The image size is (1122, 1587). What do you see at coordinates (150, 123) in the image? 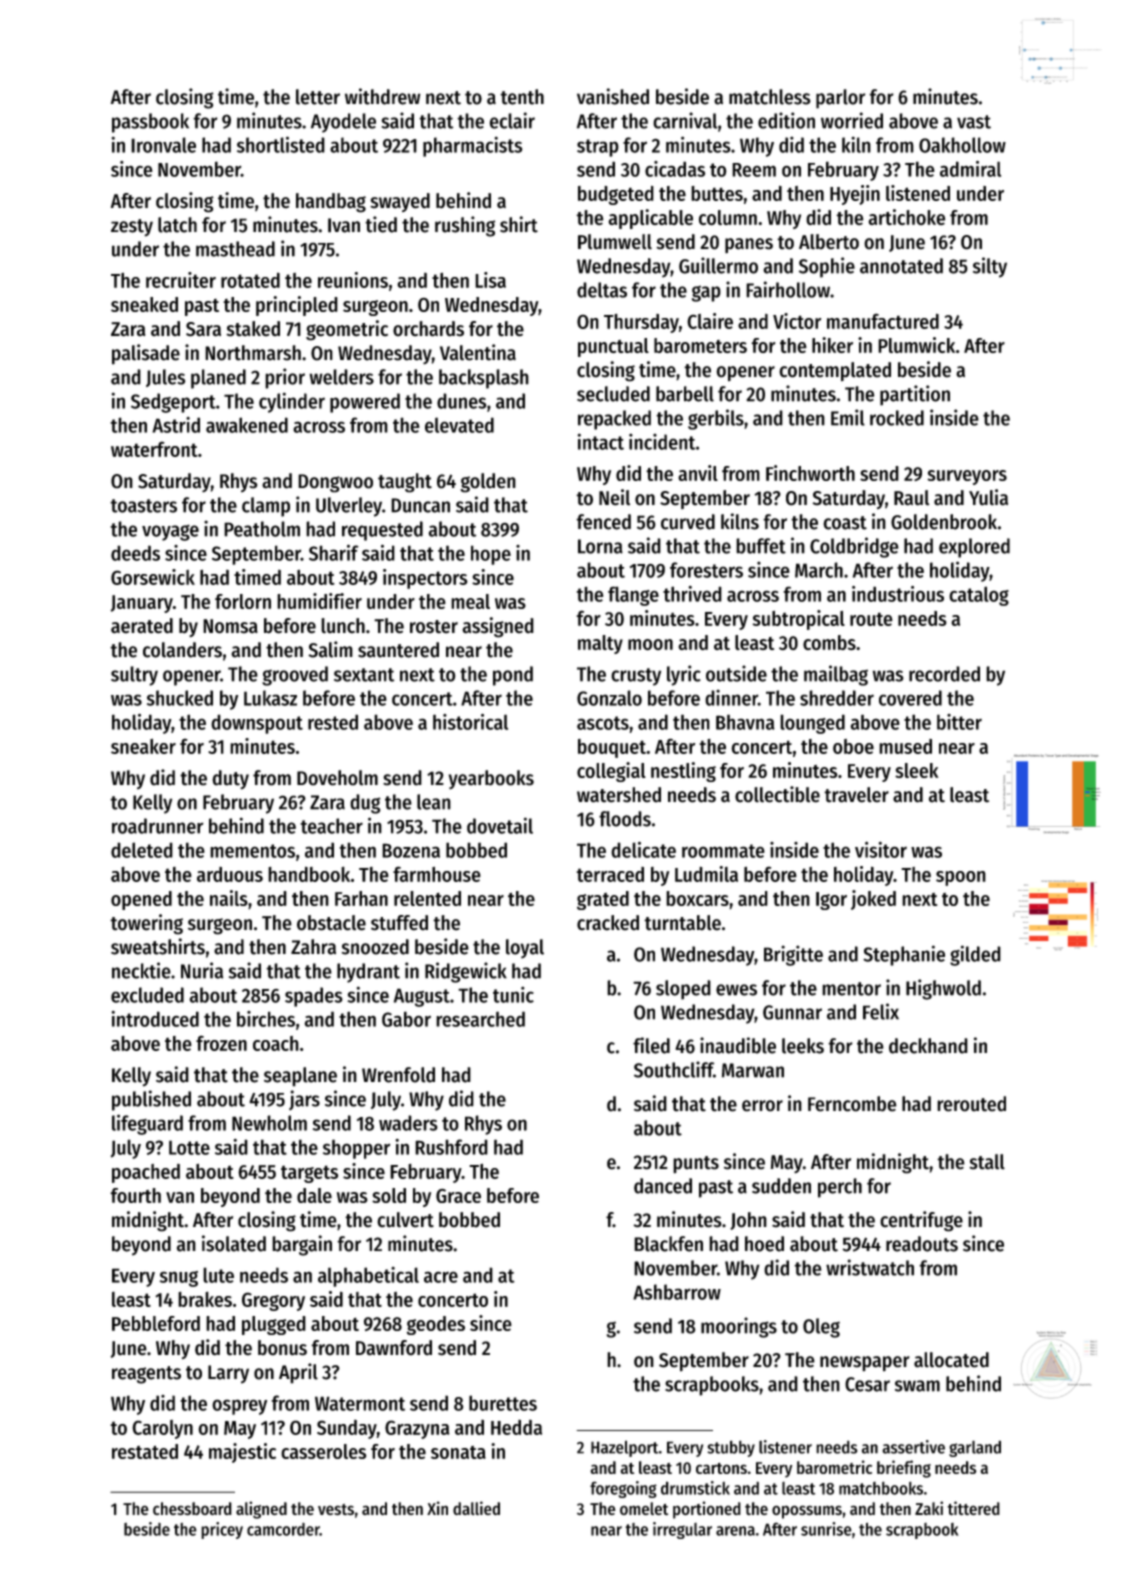
I see `passbook` at bounding box center [150, 123].
